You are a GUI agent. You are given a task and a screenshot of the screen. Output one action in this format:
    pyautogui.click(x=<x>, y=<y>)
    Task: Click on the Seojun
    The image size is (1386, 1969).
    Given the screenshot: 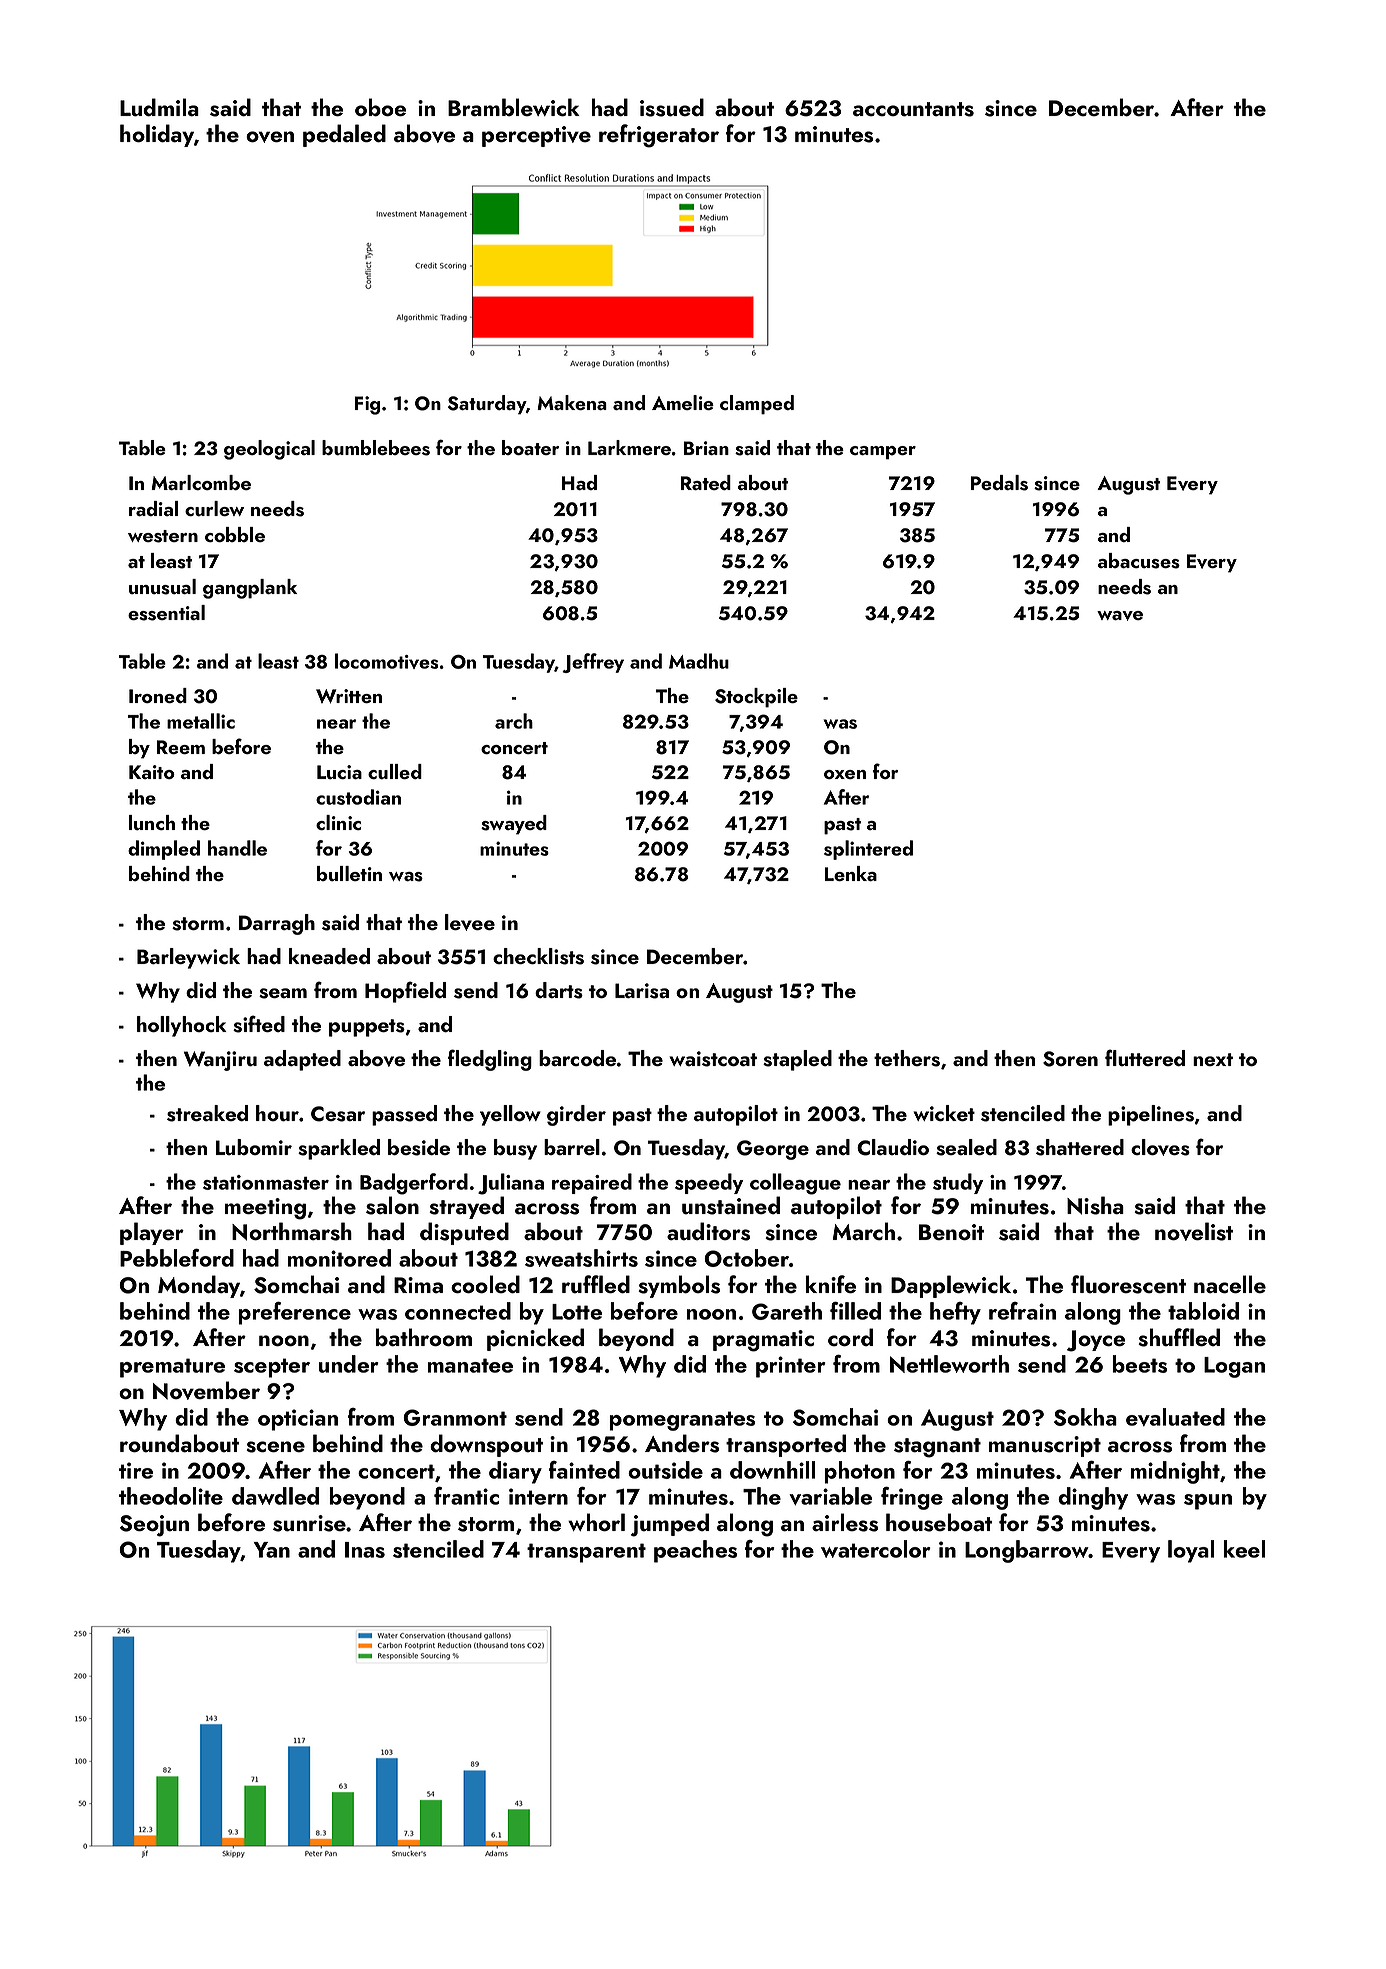 What is the action you would take?
    pyautogui.click(x=154, y=1526)
